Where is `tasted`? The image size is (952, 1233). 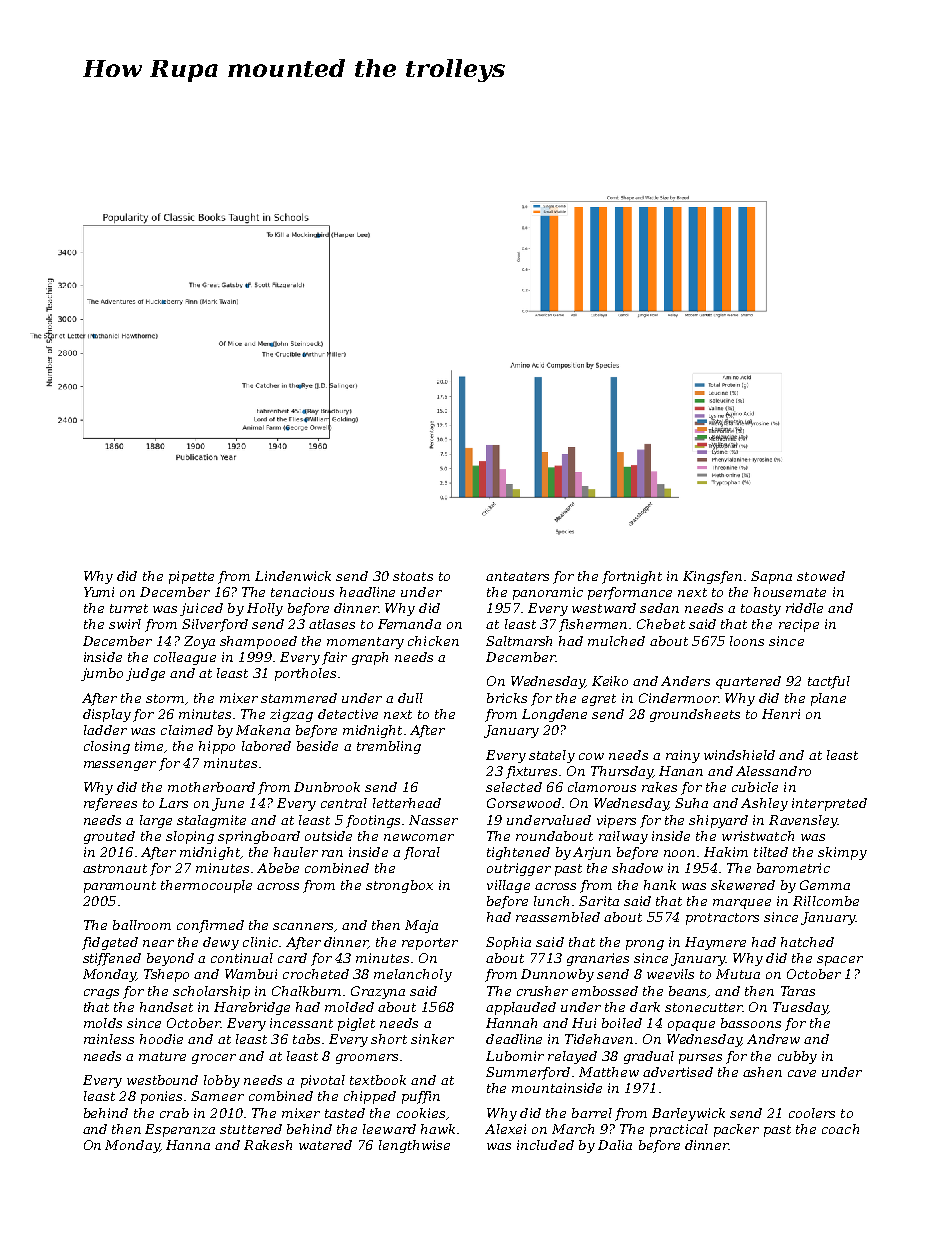
tasted is located at coordinates (345, 1113).
